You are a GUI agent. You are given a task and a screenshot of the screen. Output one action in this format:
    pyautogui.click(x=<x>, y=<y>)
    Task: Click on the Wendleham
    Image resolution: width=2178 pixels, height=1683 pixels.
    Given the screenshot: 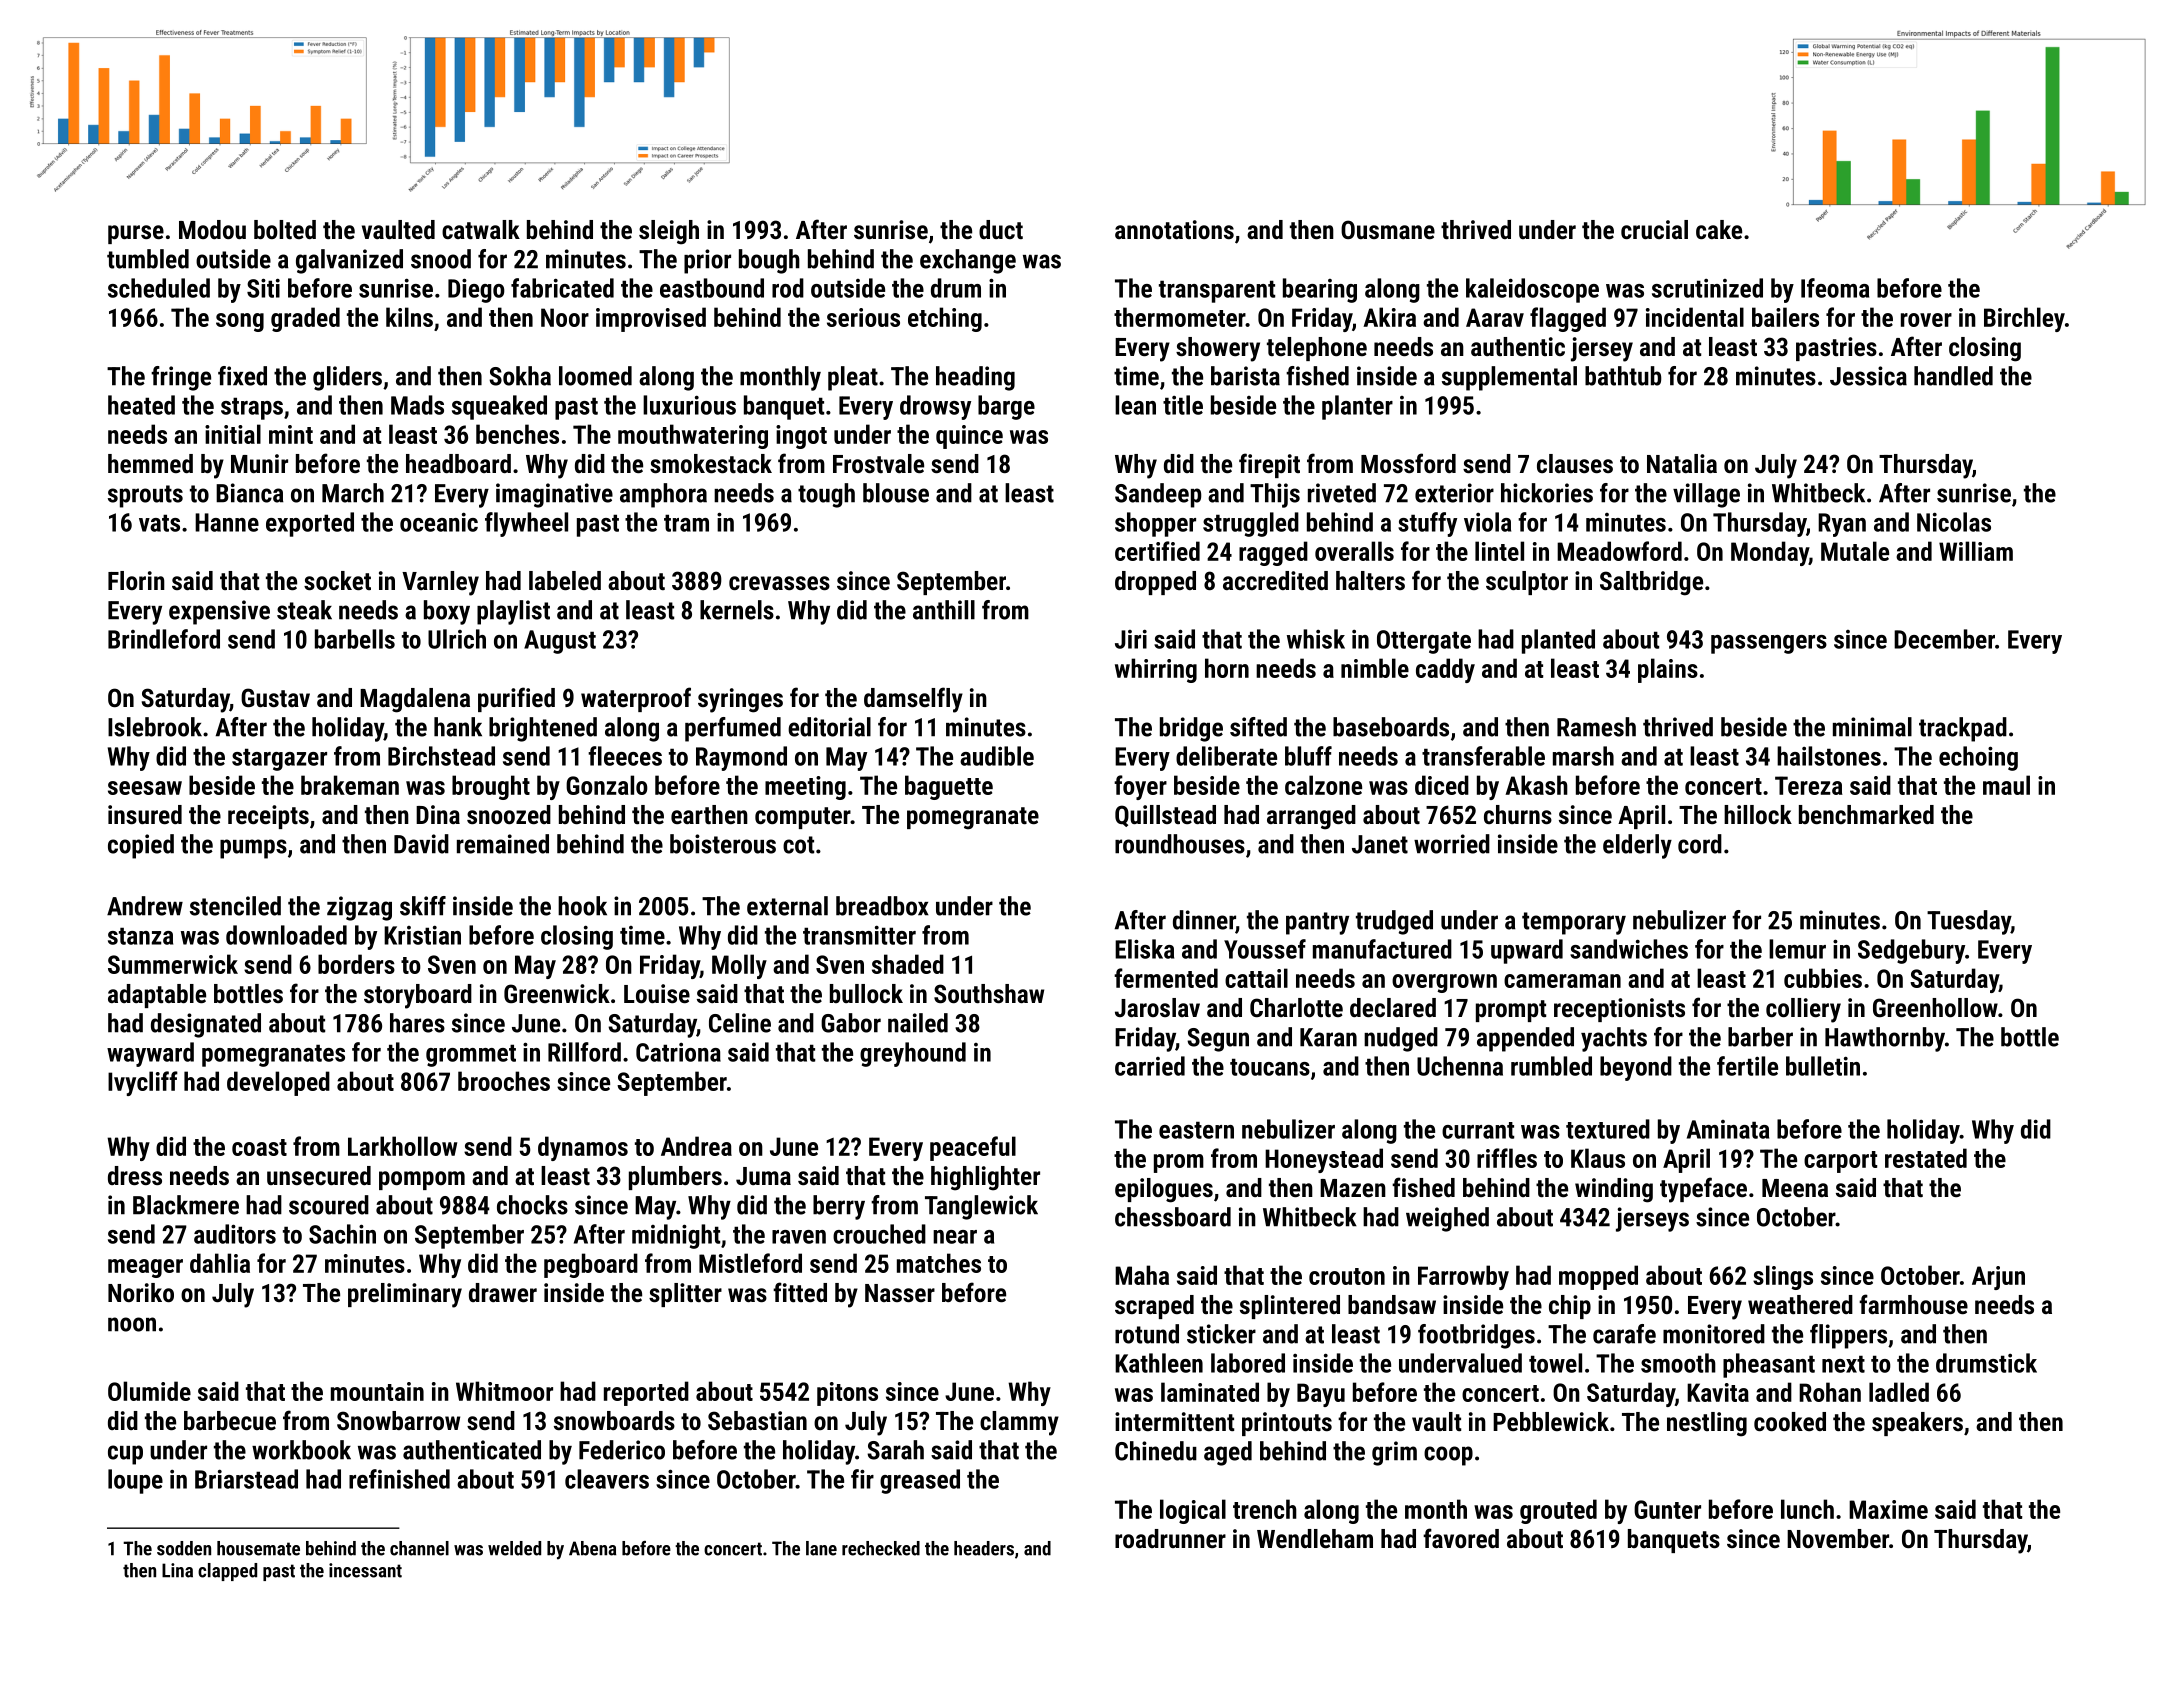 What is the action you would take?
    pyautogui.click(x=1315, y=1538)
